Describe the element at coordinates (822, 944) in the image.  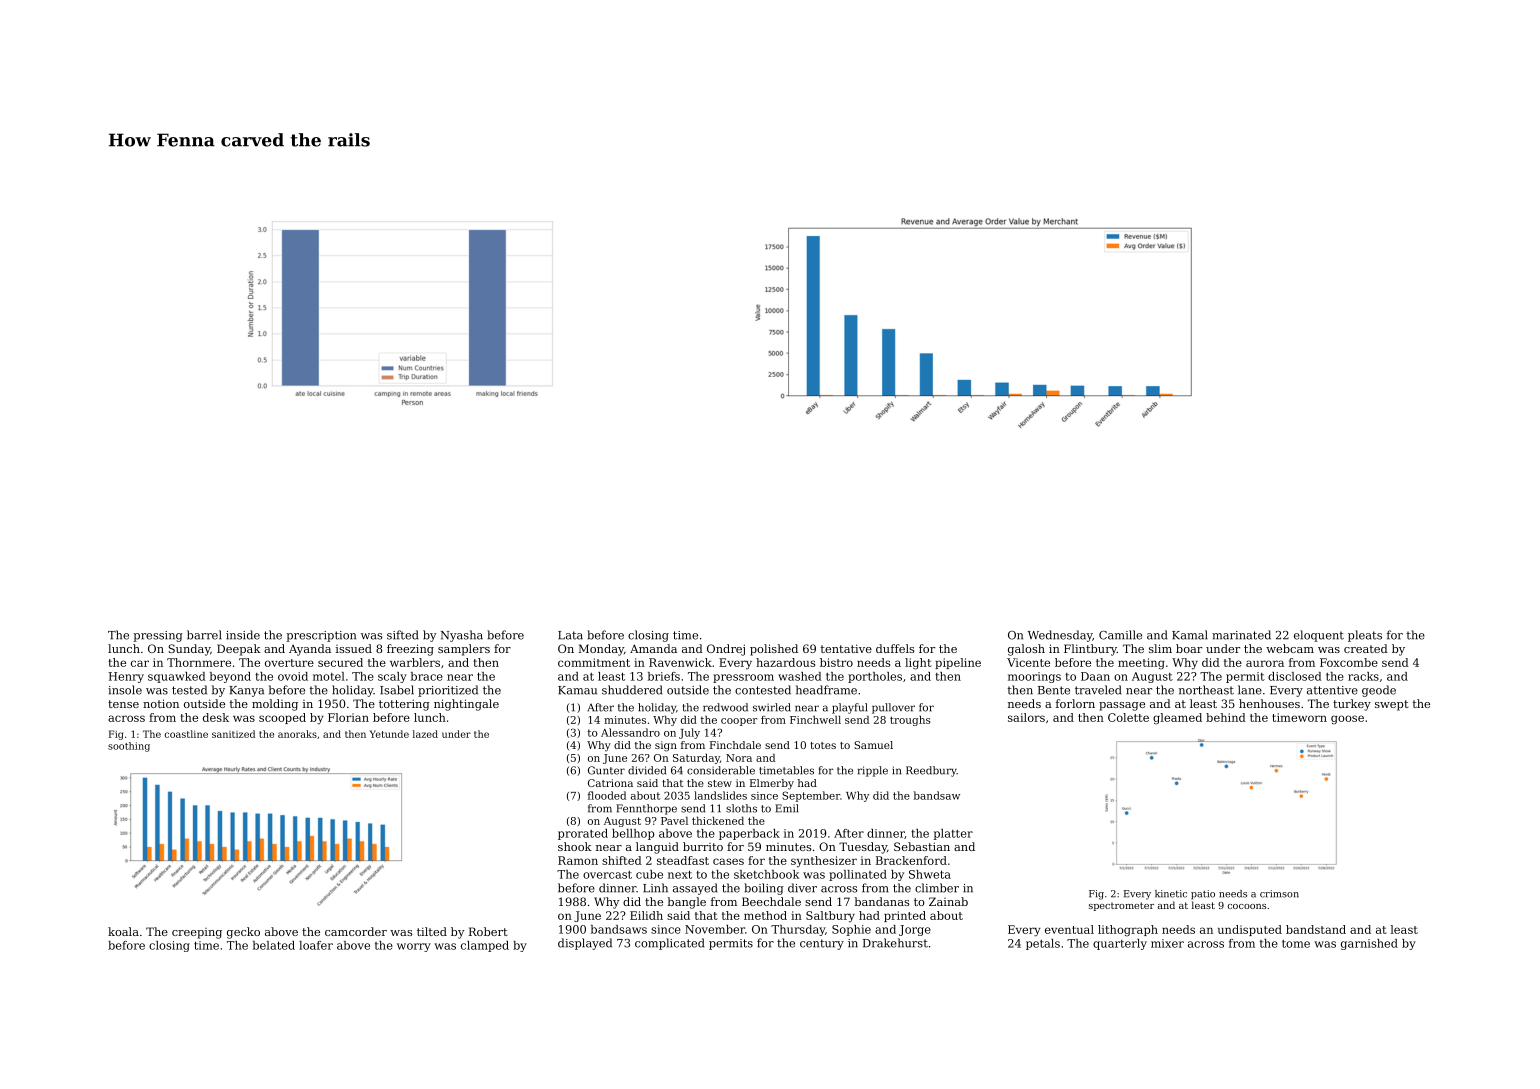
I see `century` at that location.
